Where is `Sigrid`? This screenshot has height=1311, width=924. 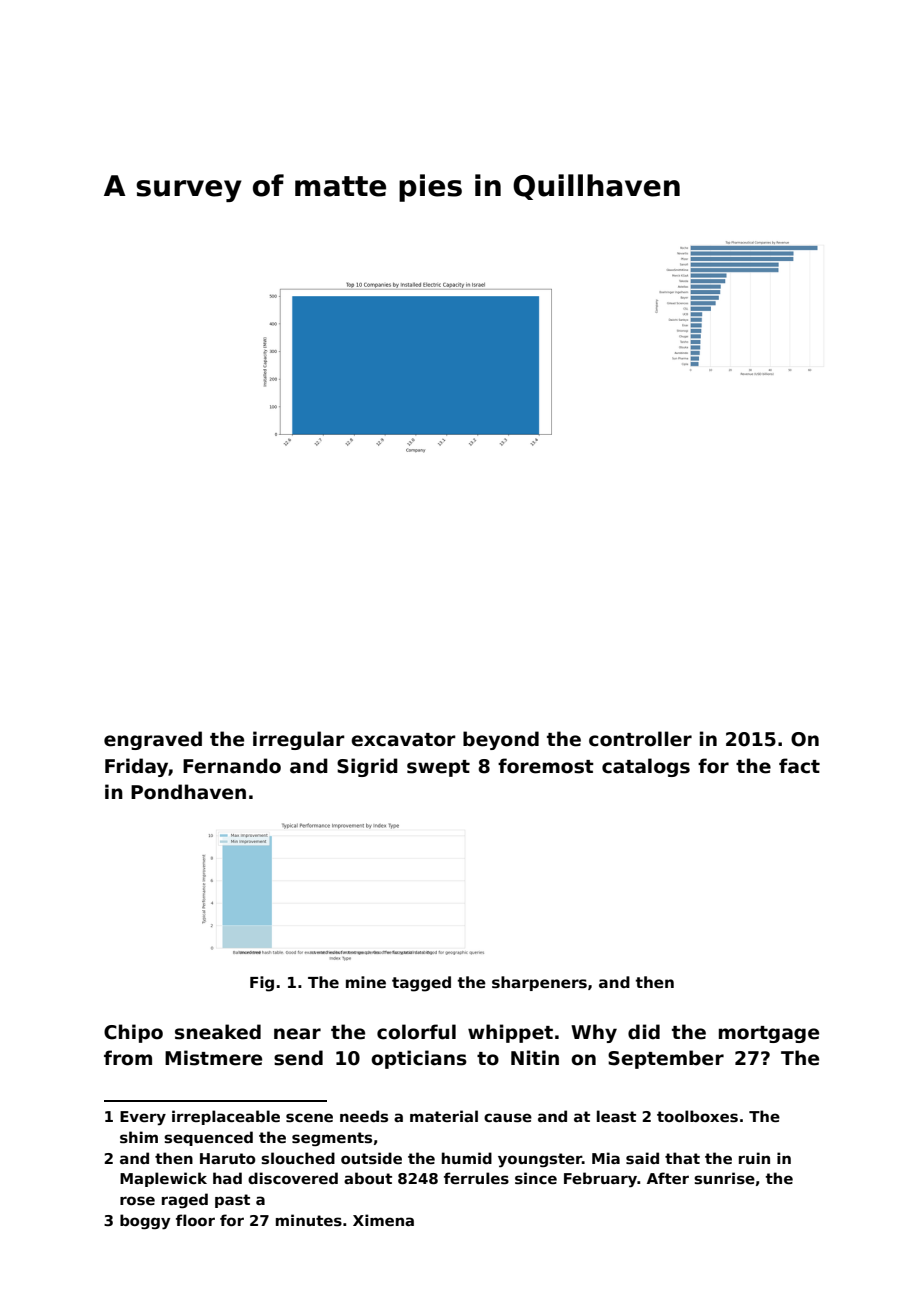
Sigrid is located at coordinates (367, 767).
